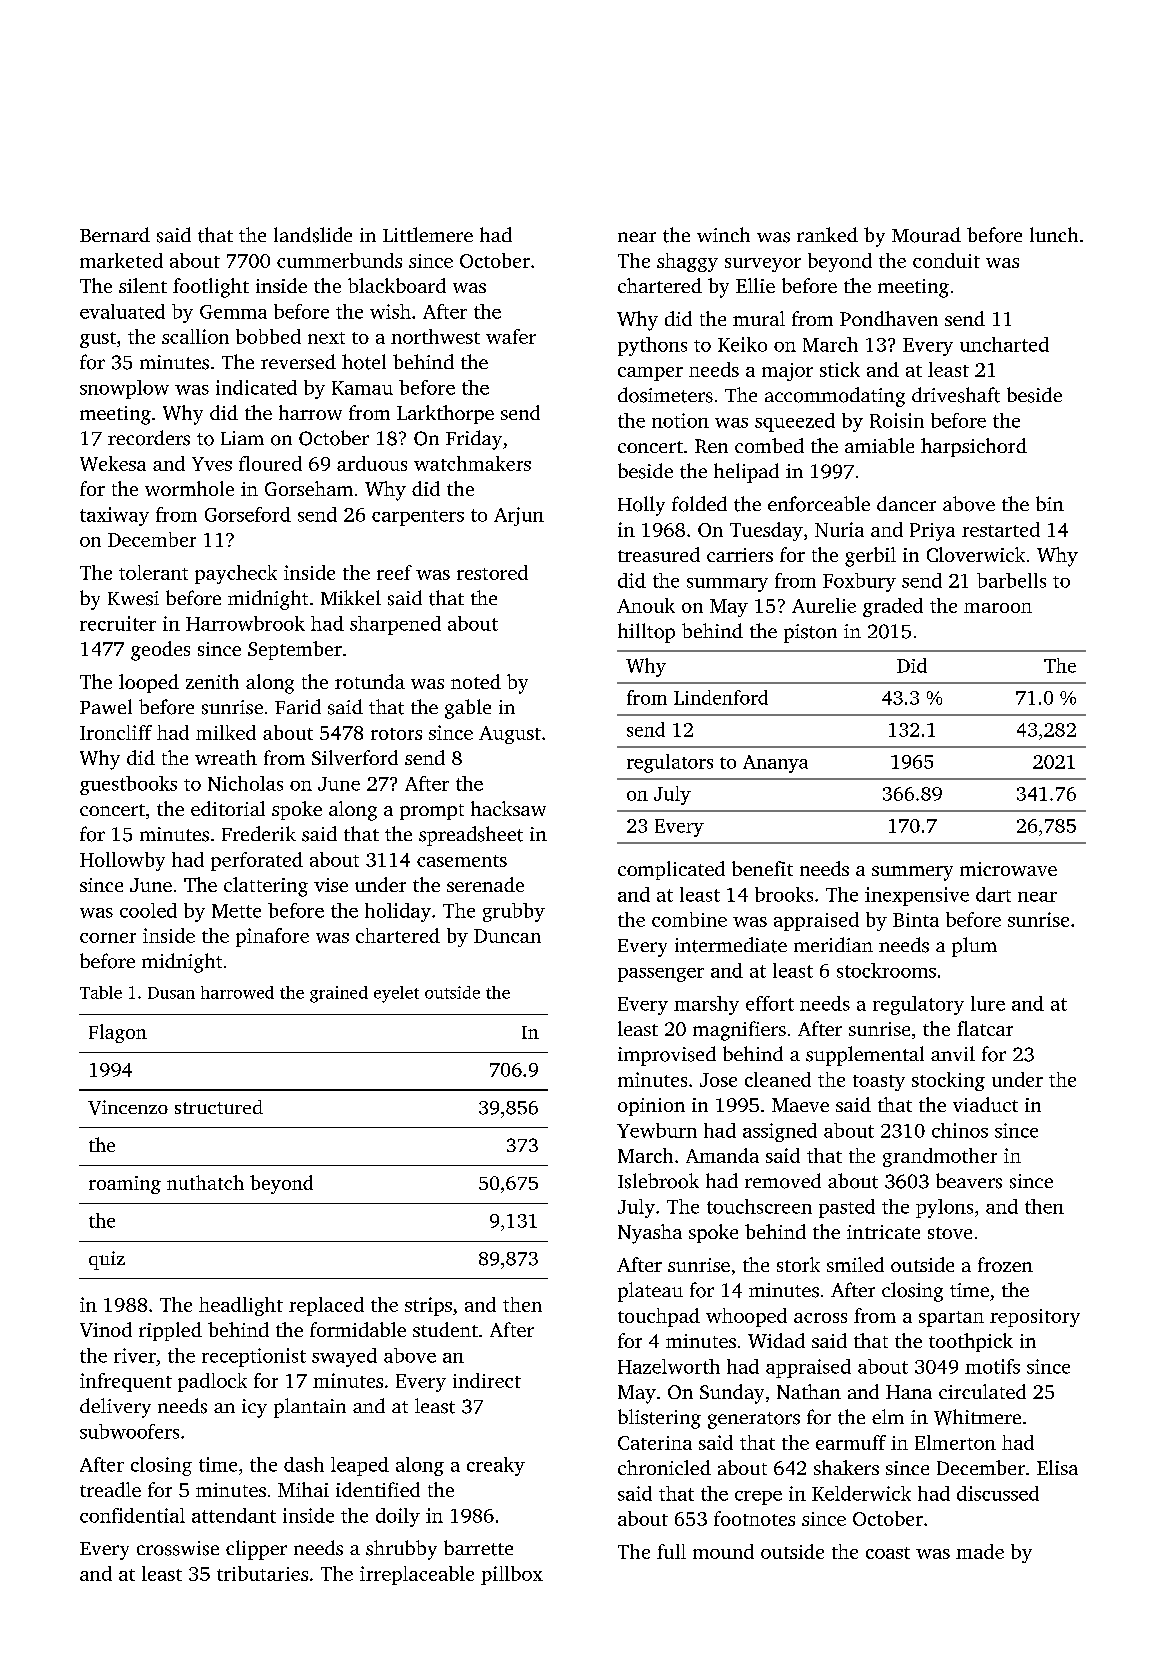 This screenshot has height=1654, width=1165. I want to click on casements, so click(462, 861).
